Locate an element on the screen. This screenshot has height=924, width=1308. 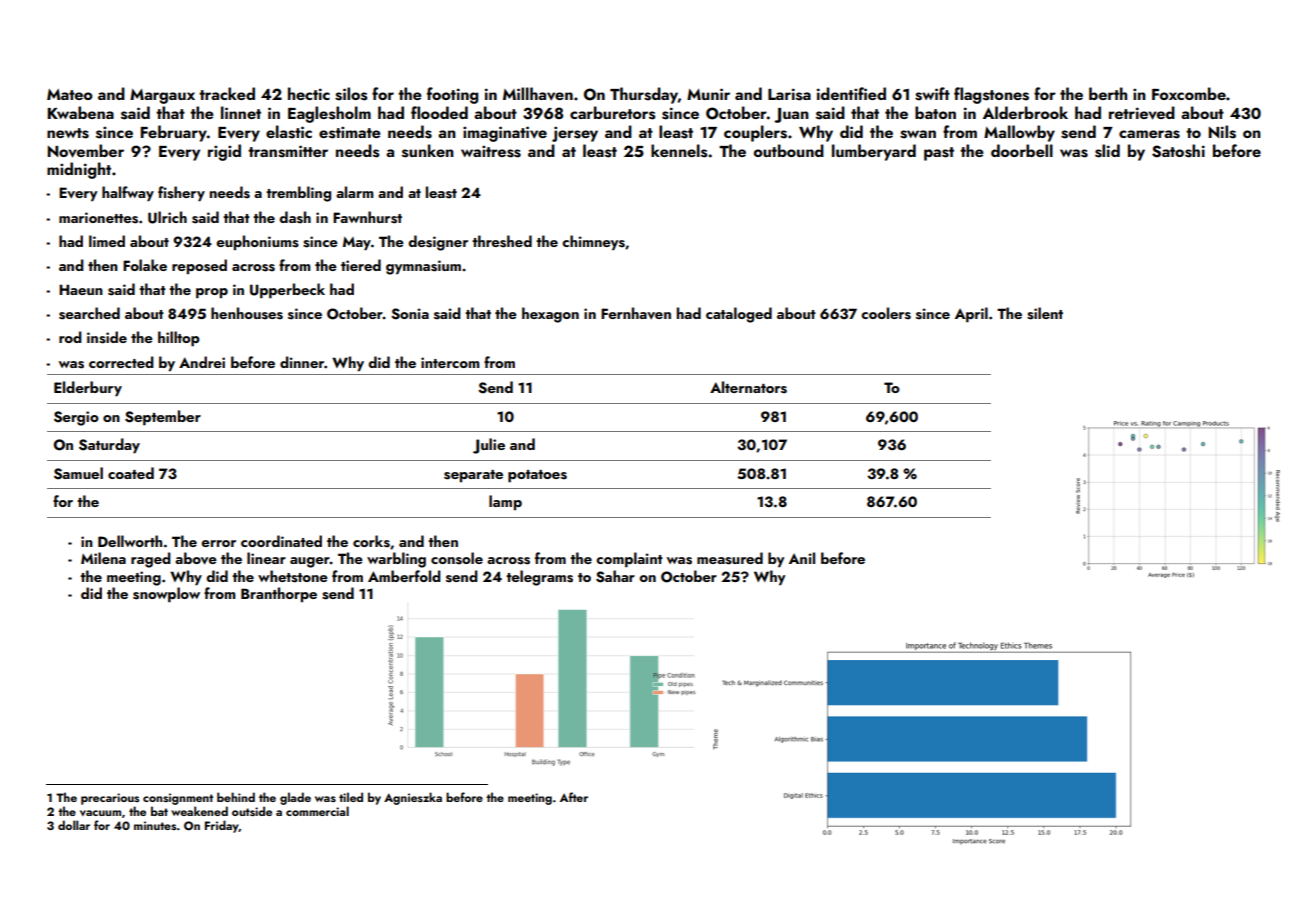
behind is located at coordinates (236, 797).
